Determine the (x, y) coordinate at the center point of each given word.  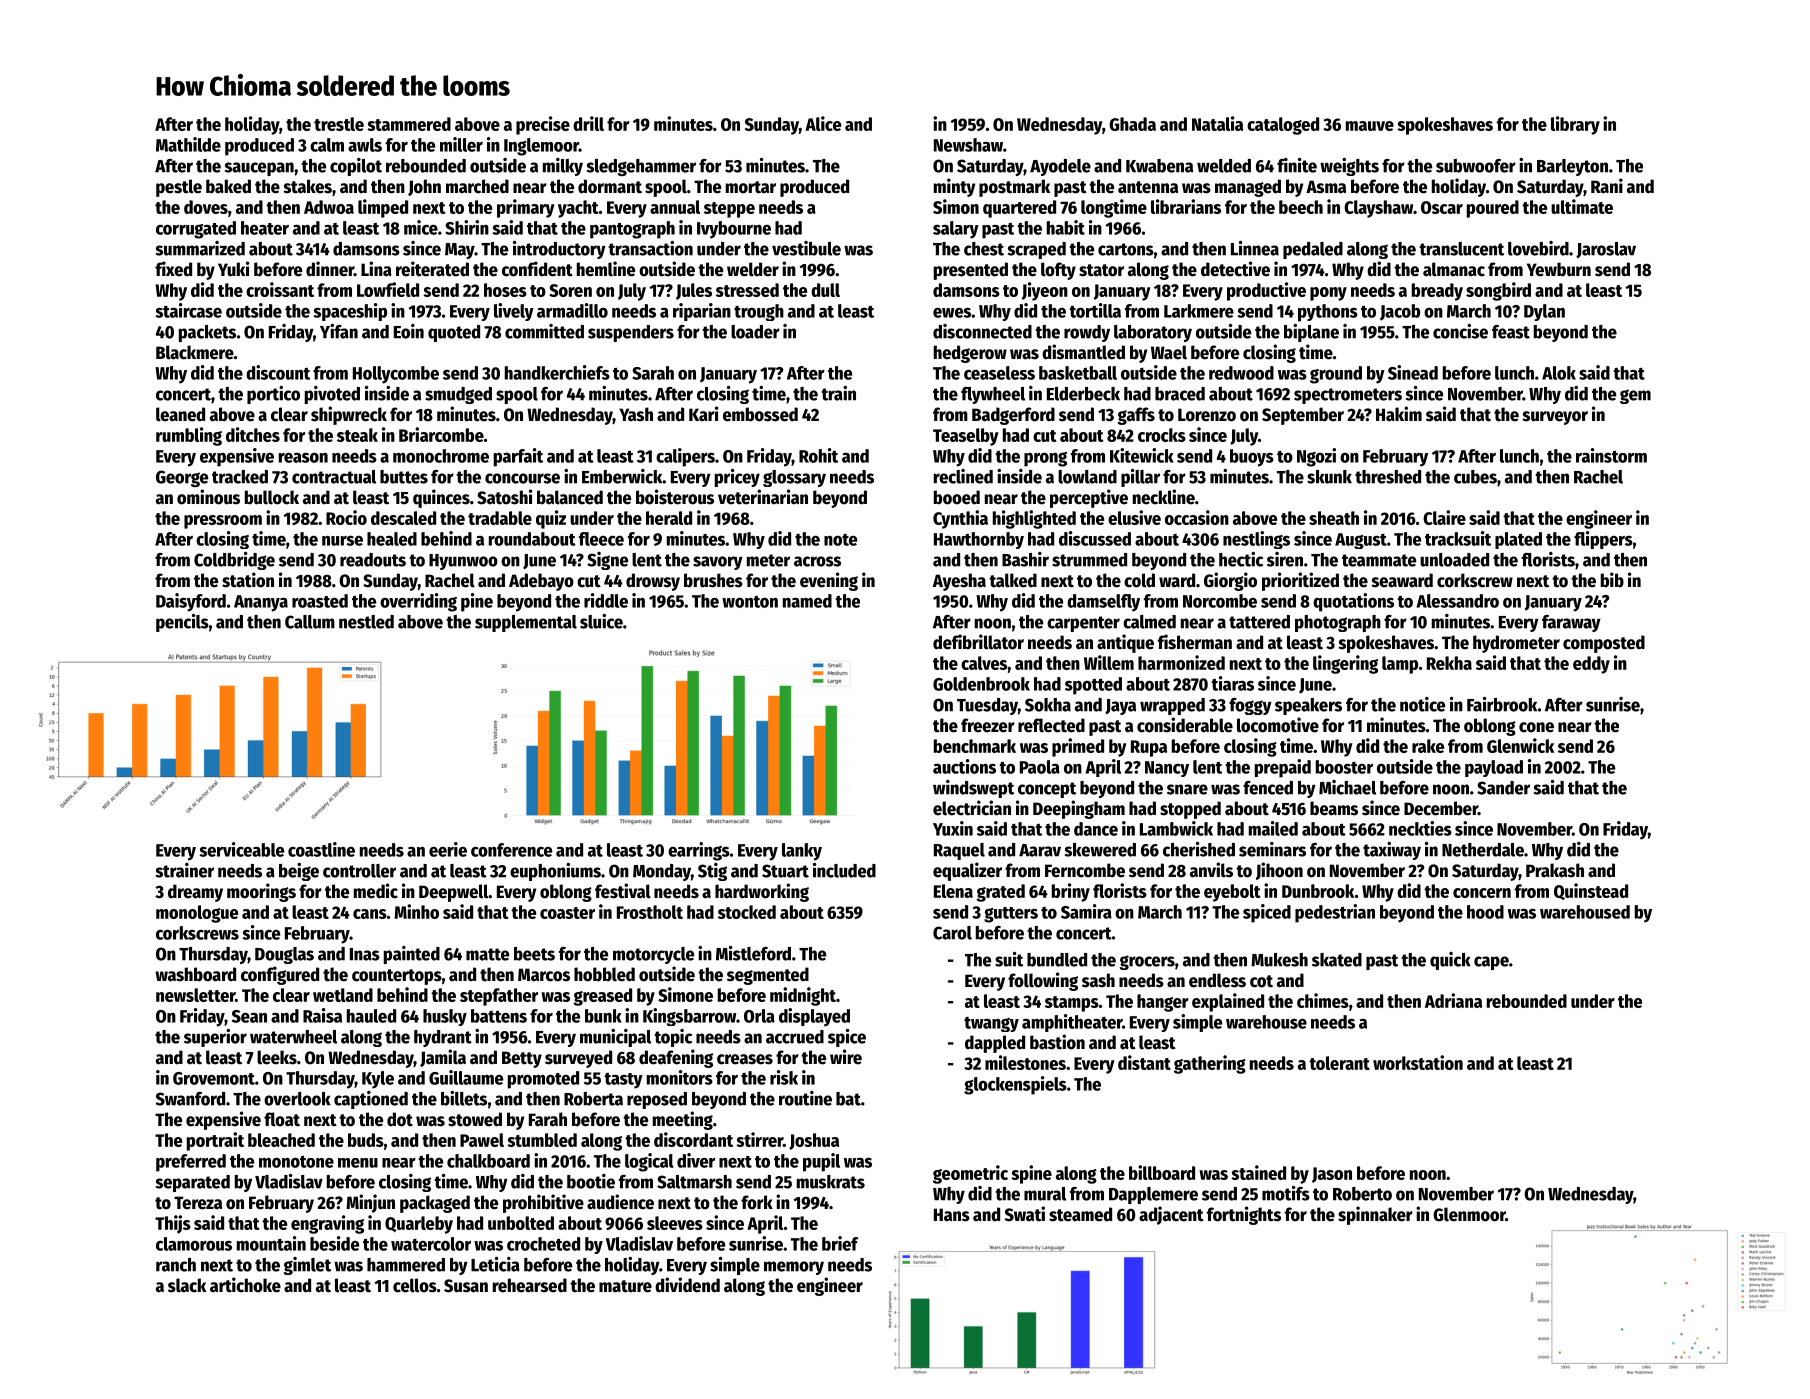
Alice (823, 123)
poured (1493, 209)
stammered (409, 124)
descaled (403, 518)
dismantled (1083, 352)
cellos (415, 1285)
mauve (1370, 126)
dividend (687, 1285)
